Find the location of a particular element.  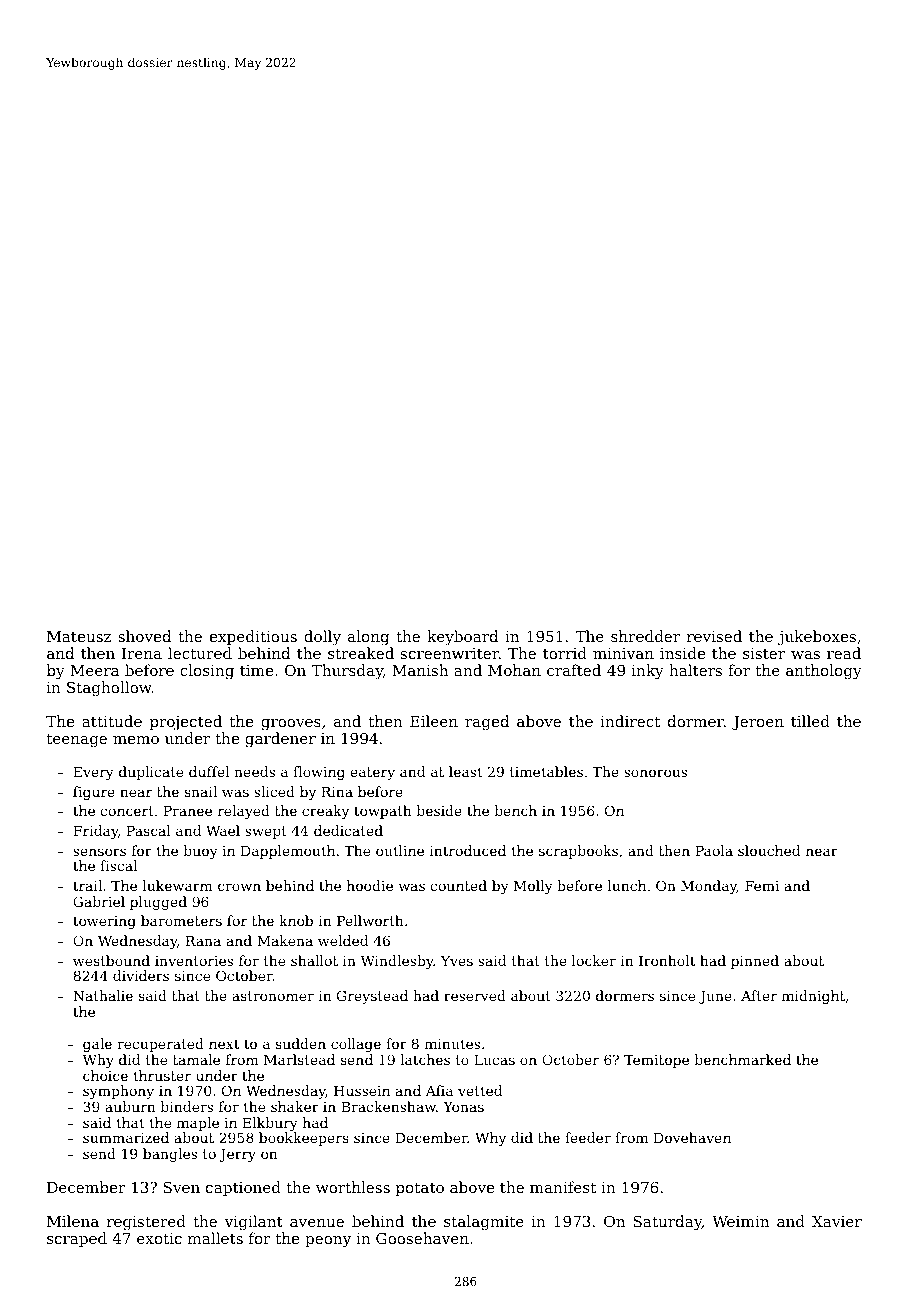

potato is located at coordinates (420, 1189).
